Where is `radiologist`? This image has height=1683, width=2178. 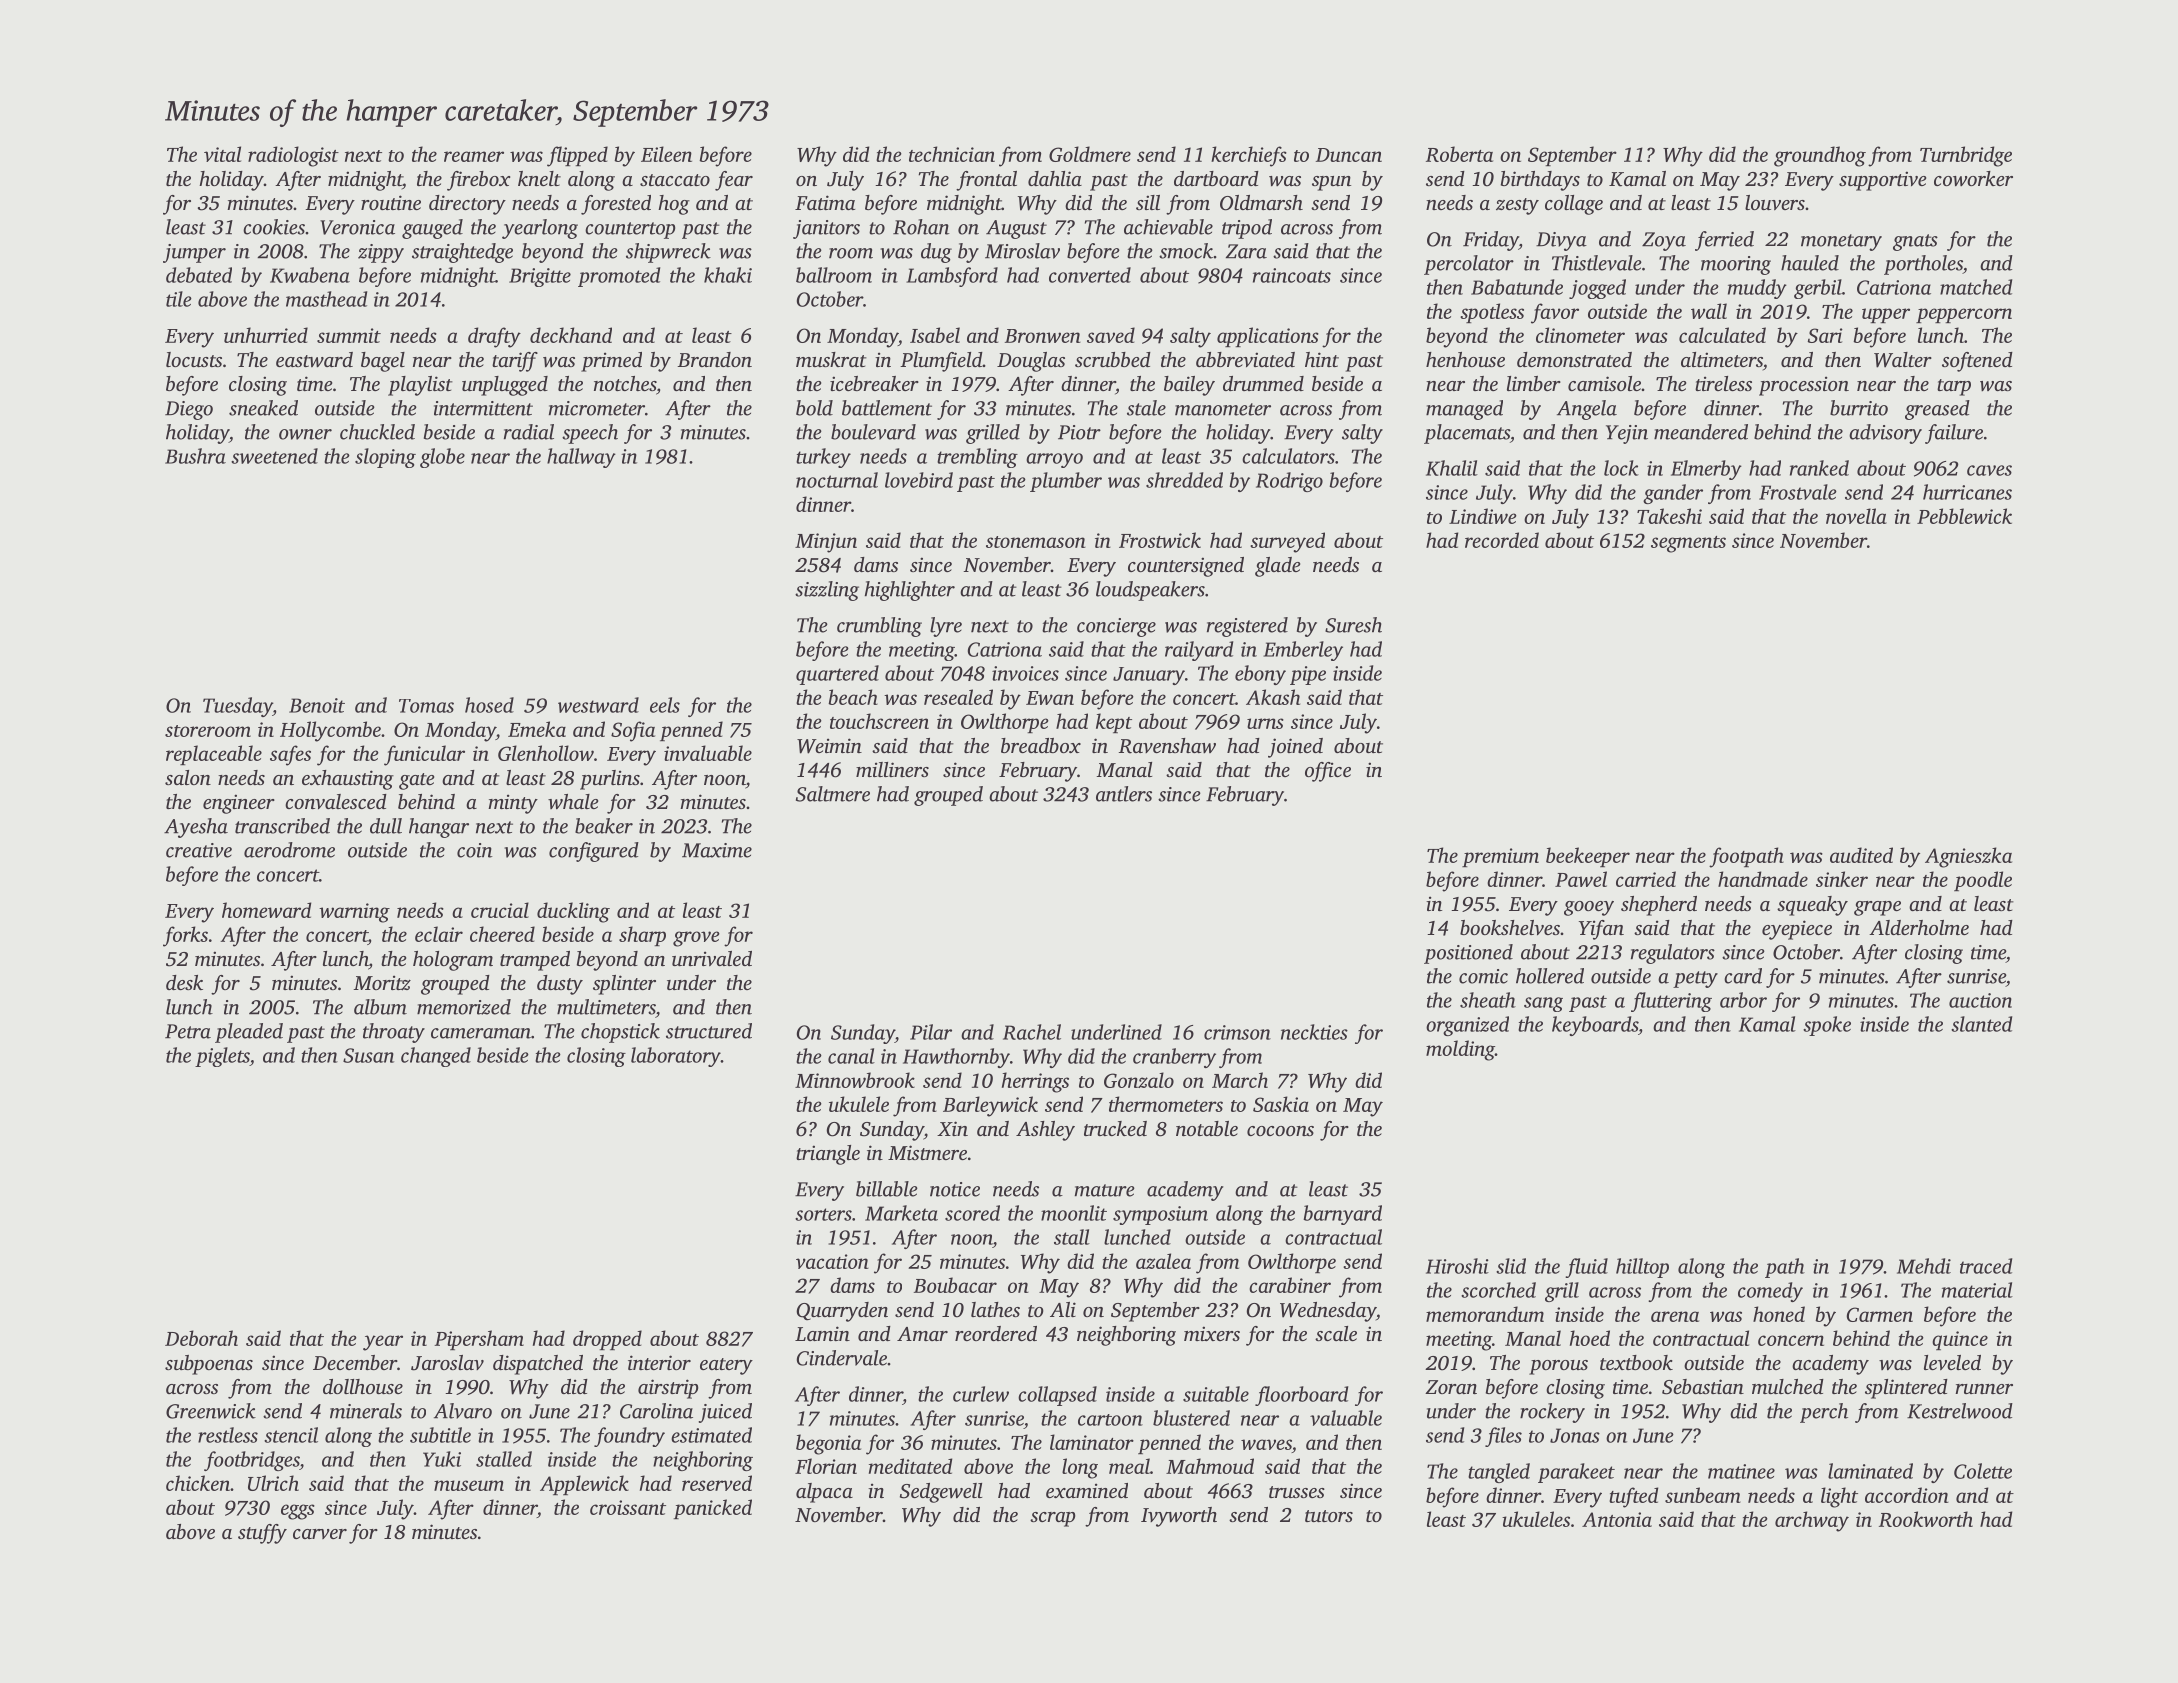
radiologist is located at coordinates (293, 156).
